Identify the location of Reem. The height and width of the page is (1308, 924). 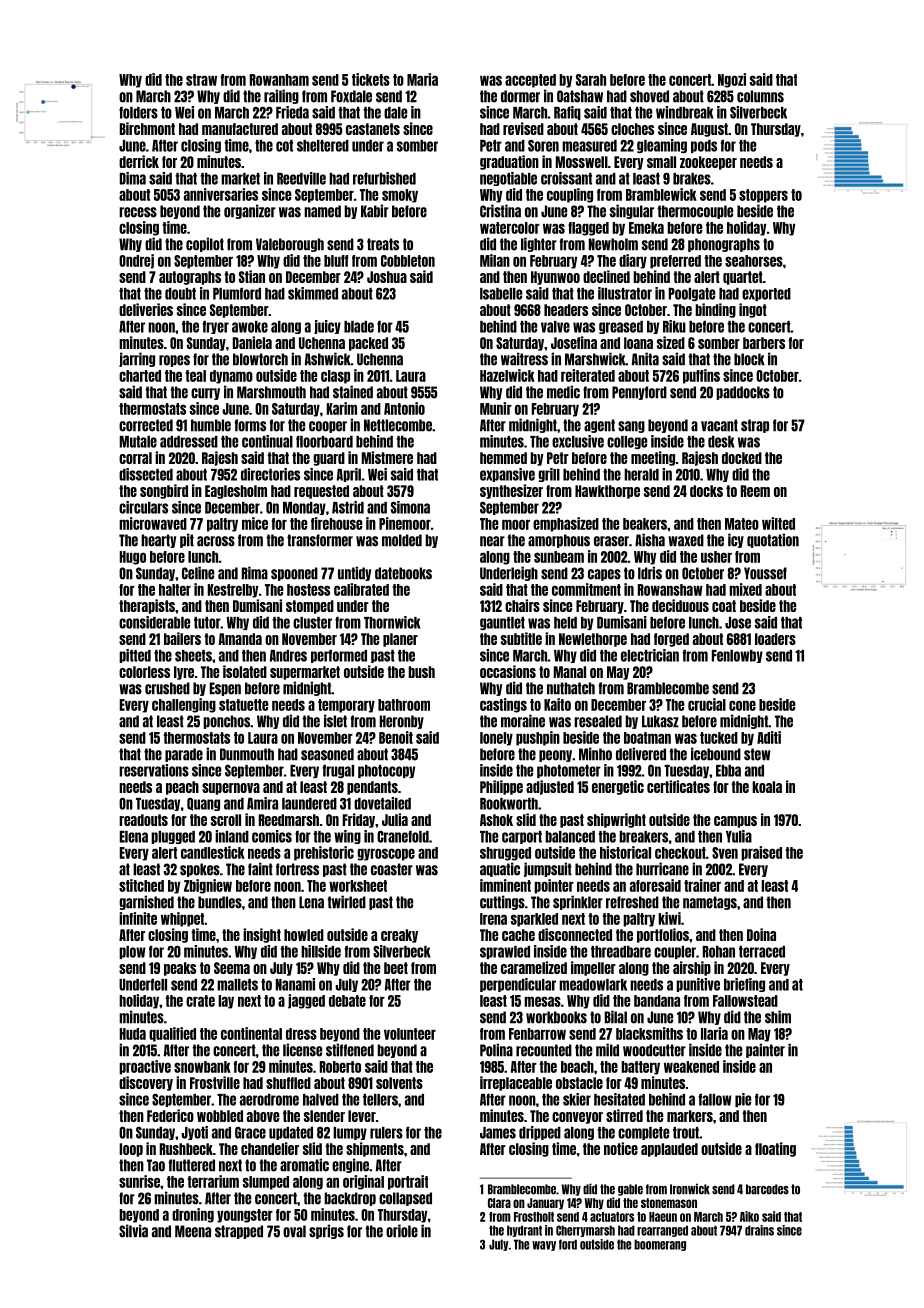
(755, 491).
